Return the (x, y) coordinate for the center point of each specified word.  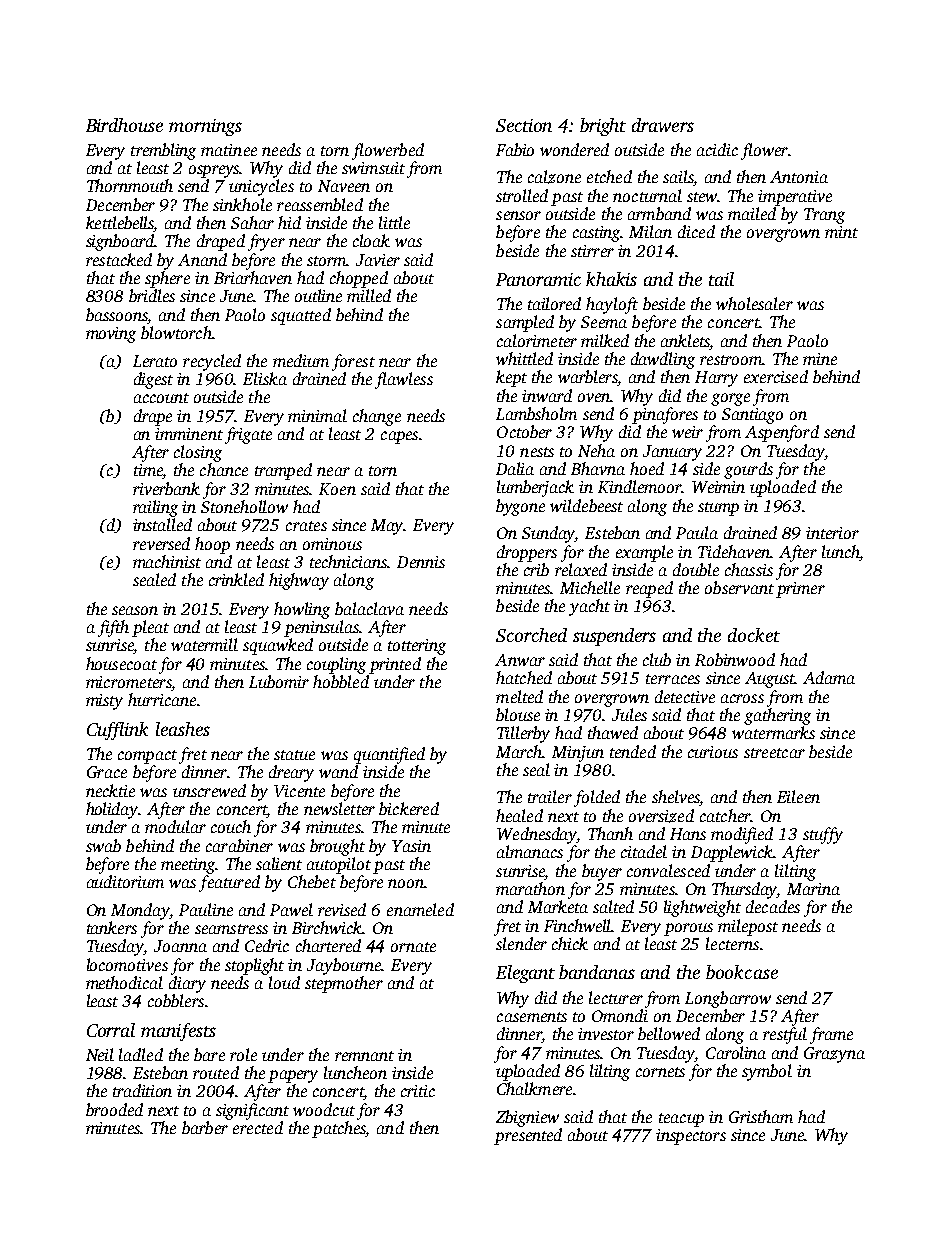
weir (687, 432)
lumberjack (535, 488)
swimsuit (373, 168)
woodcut (324, 1109)
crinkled (236, 579)
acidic (717, 149)
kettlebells (120, 224)
